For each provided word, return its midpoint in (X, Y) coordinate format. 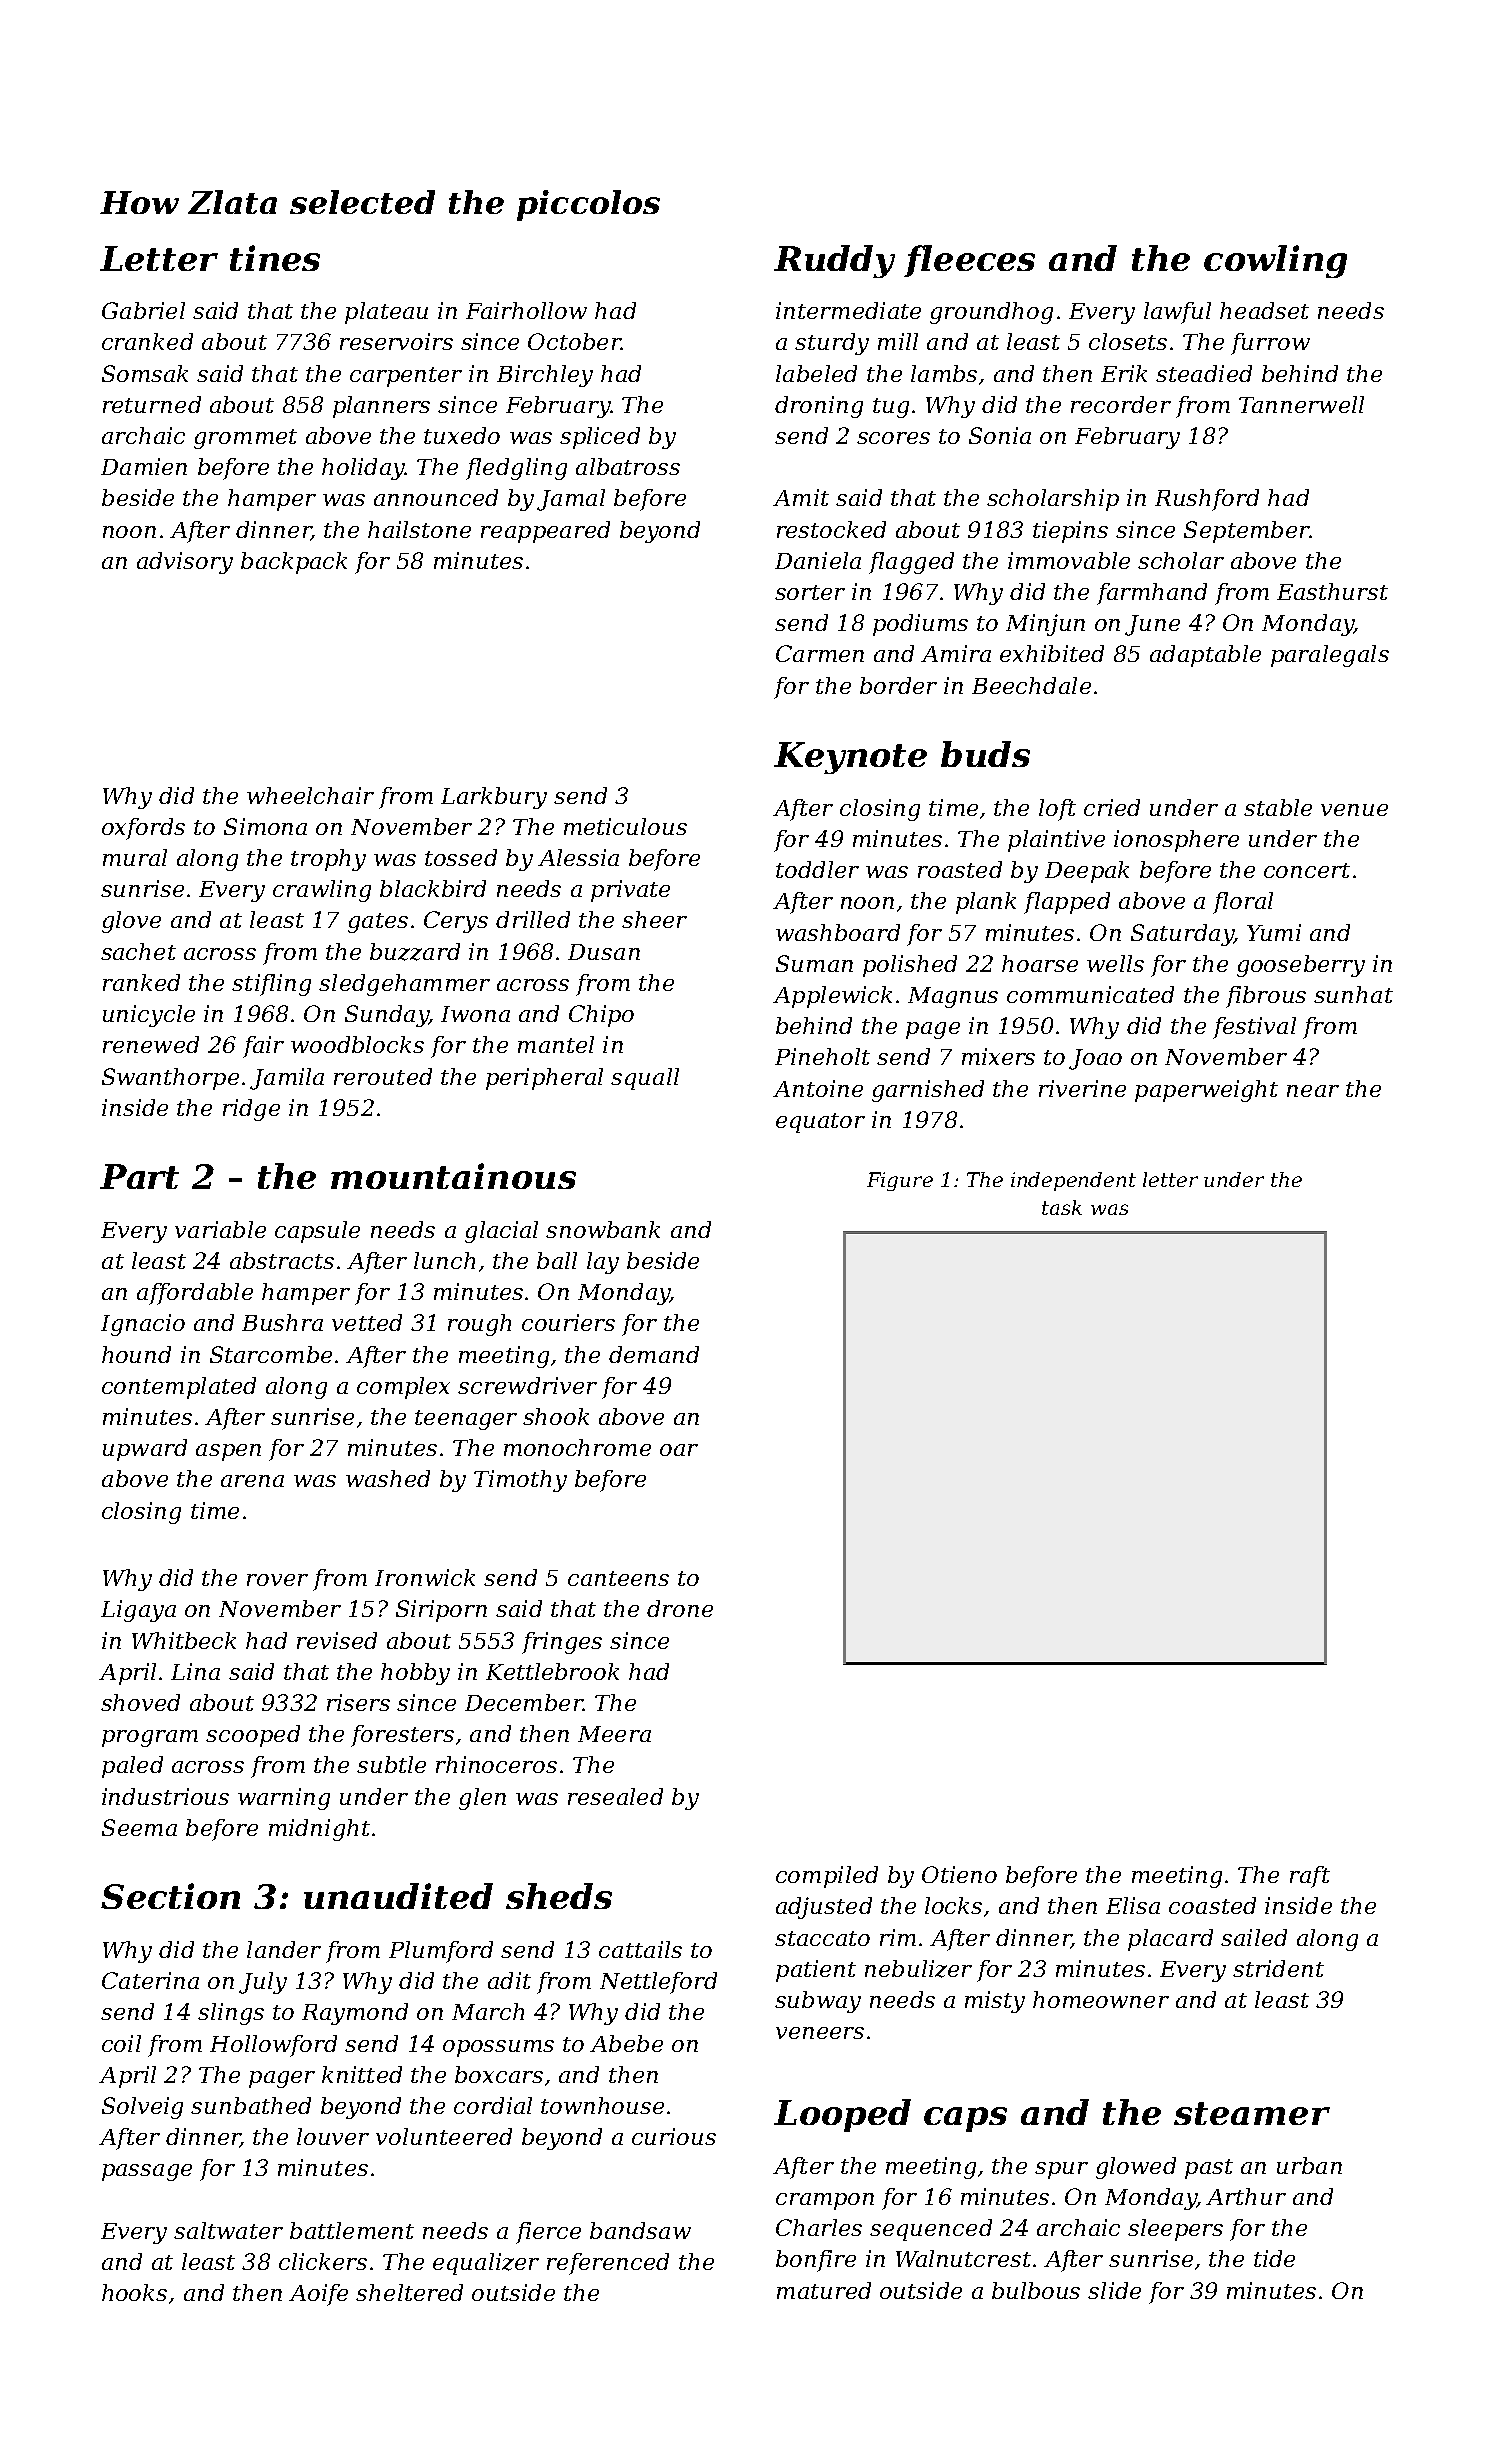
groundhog (991, 313)
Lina (195, 1671)
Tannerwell (1301, 404)
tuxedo (462, 435)
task (1062, 1207)
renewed (151, 1044)
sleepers (1175, 2230)
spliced (600, 438)
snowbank (603, 1229)
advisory (185, 563)
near (1313, 1091)
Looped (842, 2115)
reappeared (545, 532)
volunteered (444, 2136)
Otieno (959, 1874)
